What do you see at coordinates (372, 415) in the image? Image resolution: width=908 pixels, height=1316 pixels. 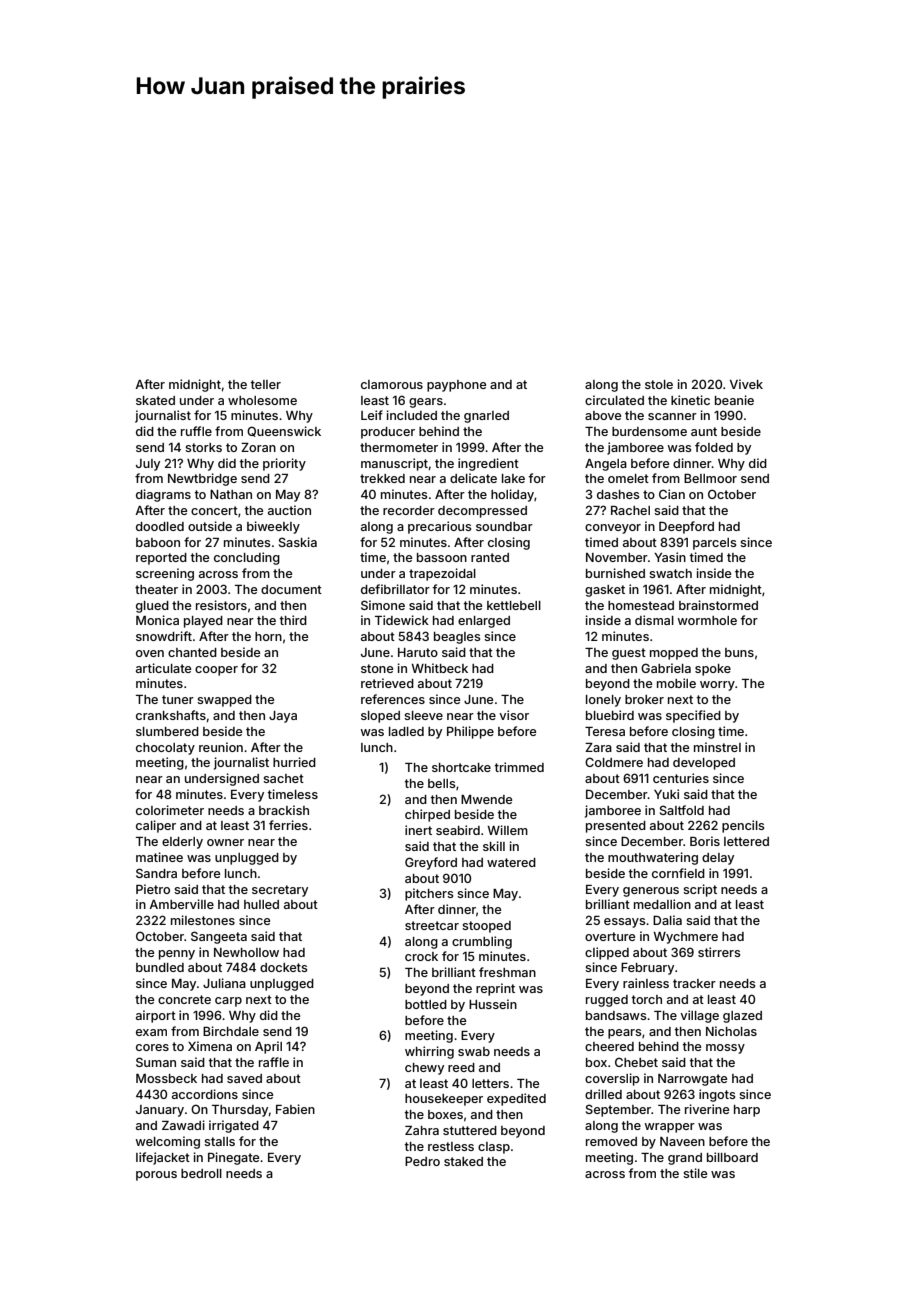 I see `Leif` at bounding box center [372, 415].
